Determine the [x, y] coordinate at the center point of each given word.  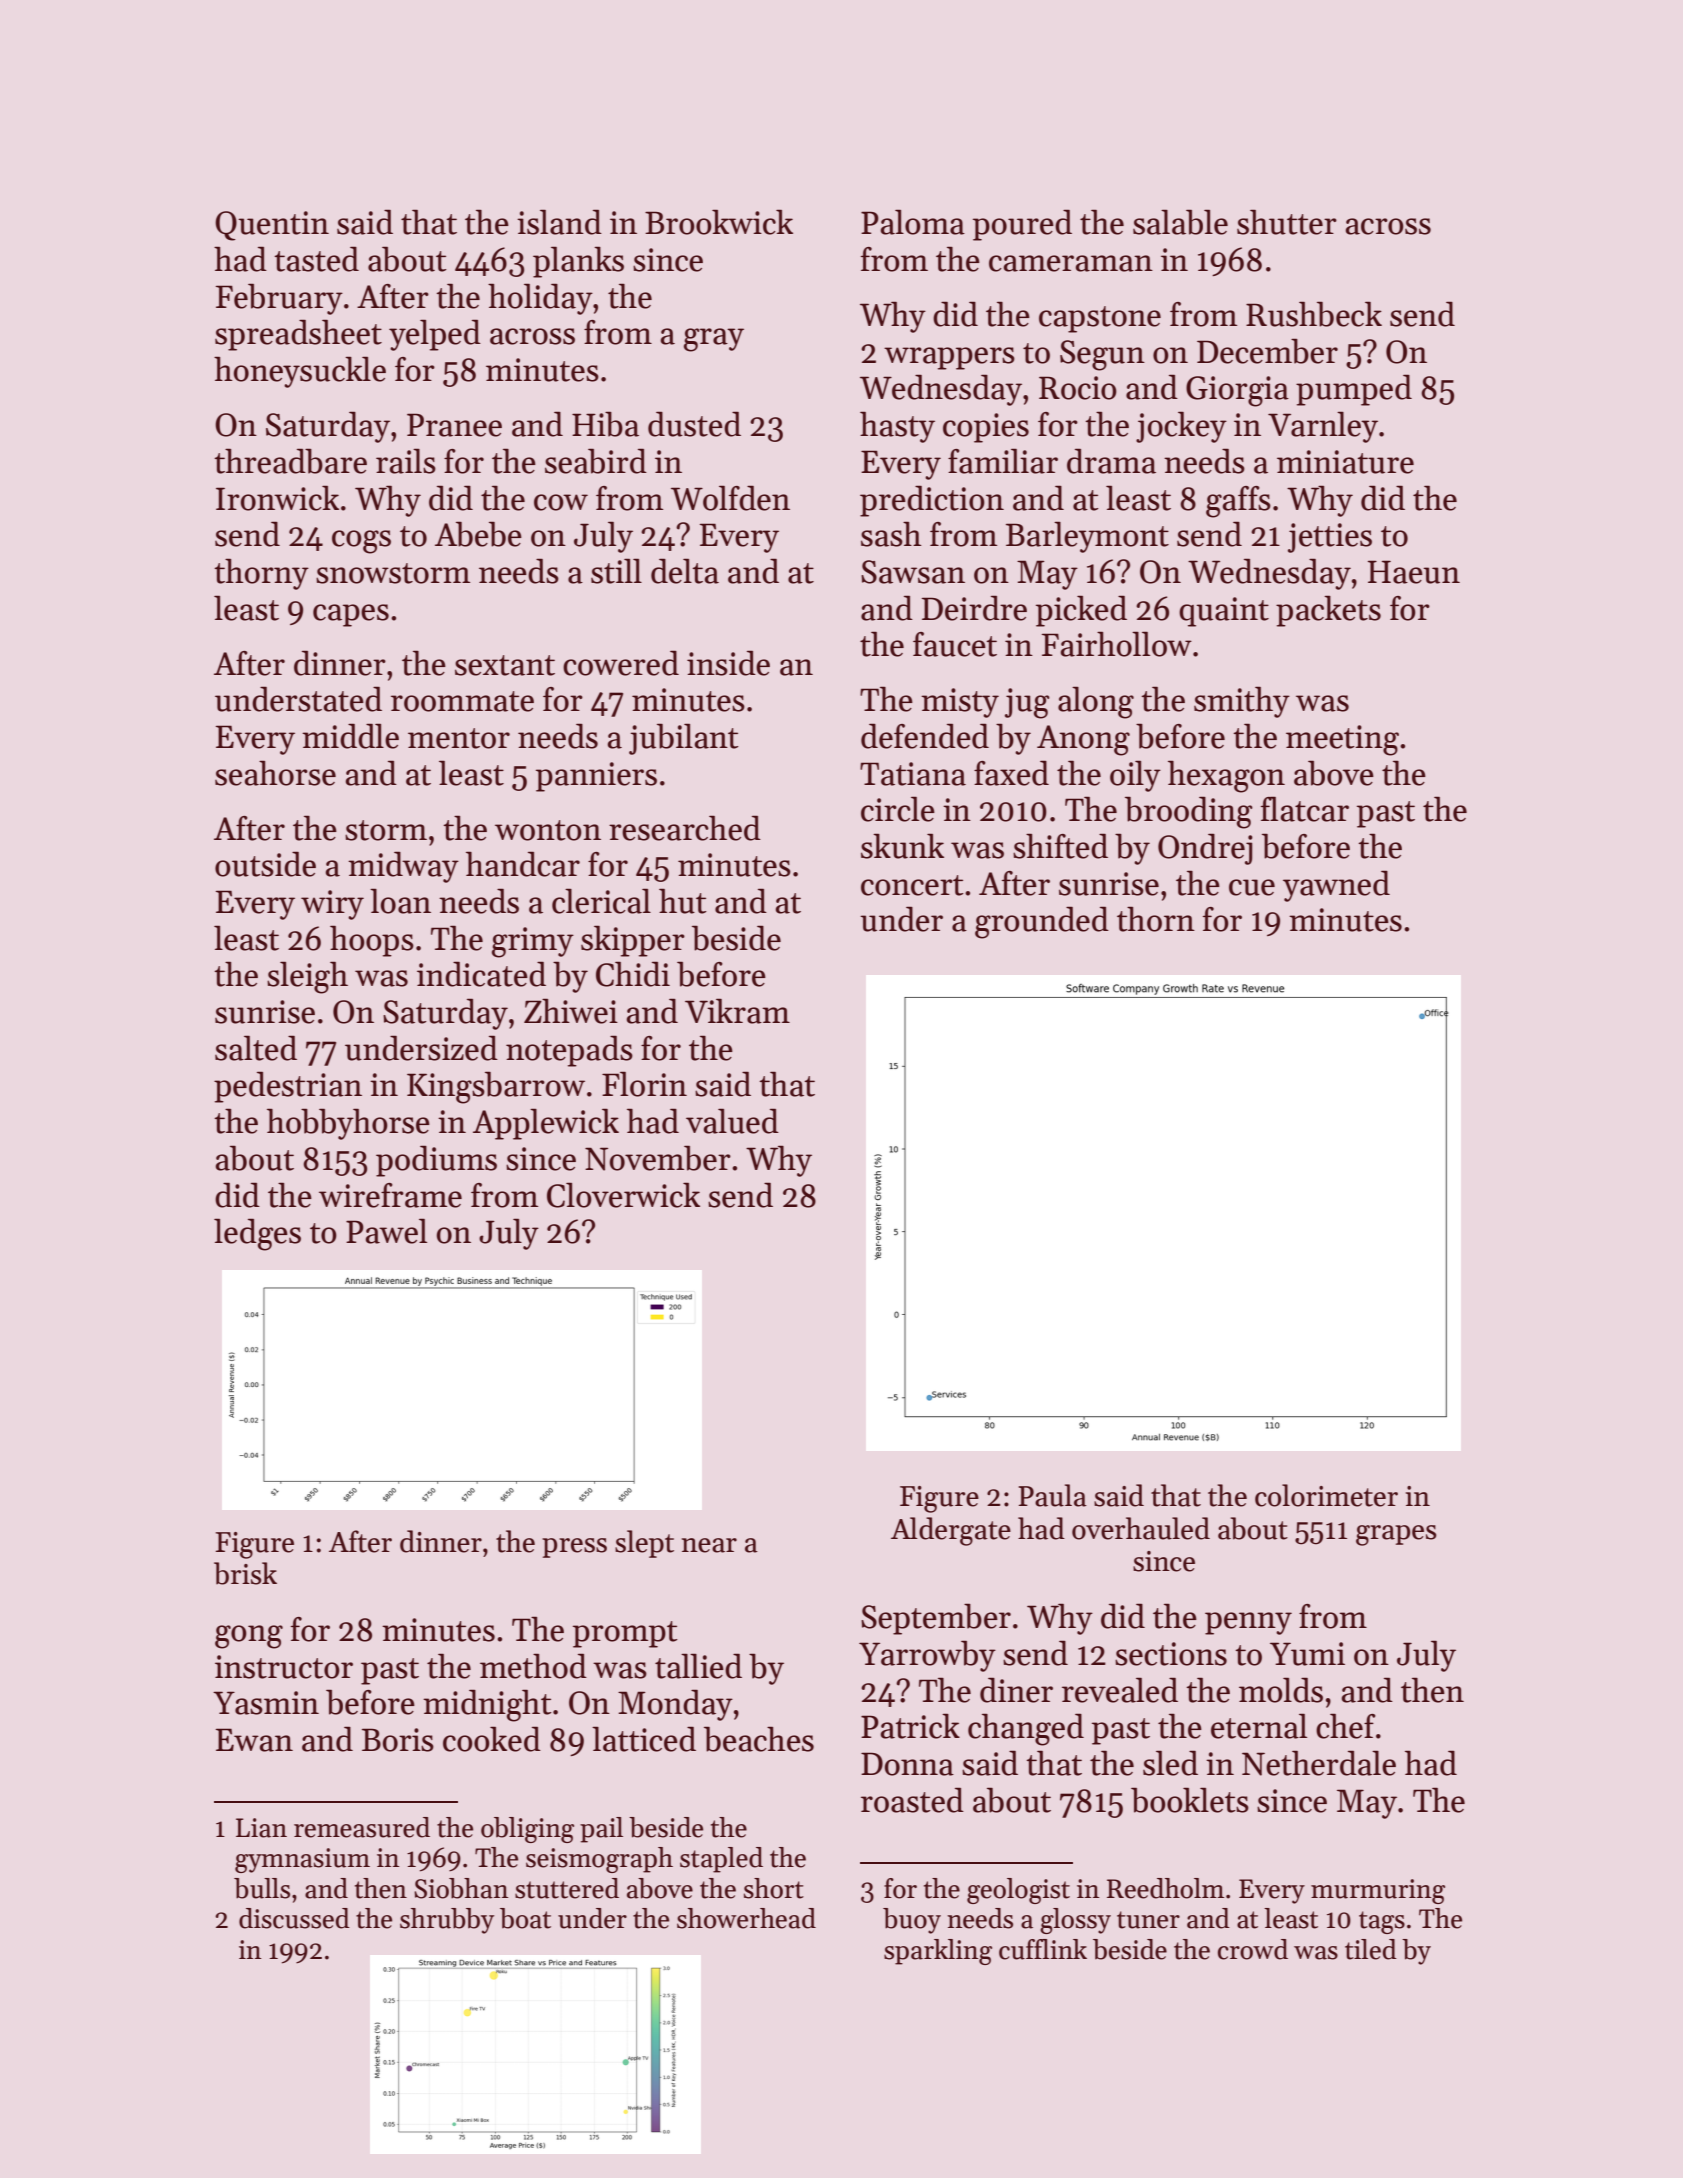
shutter [1287, 222]
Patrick [910, 1726]
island [559, 222]
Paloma [913, 222]
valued [732, 1121]
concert [912, 885]
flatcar [1305, 809]
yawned [1336, 886]
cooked [492, 1739]
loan [400, 901]
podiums [436, 1161]
